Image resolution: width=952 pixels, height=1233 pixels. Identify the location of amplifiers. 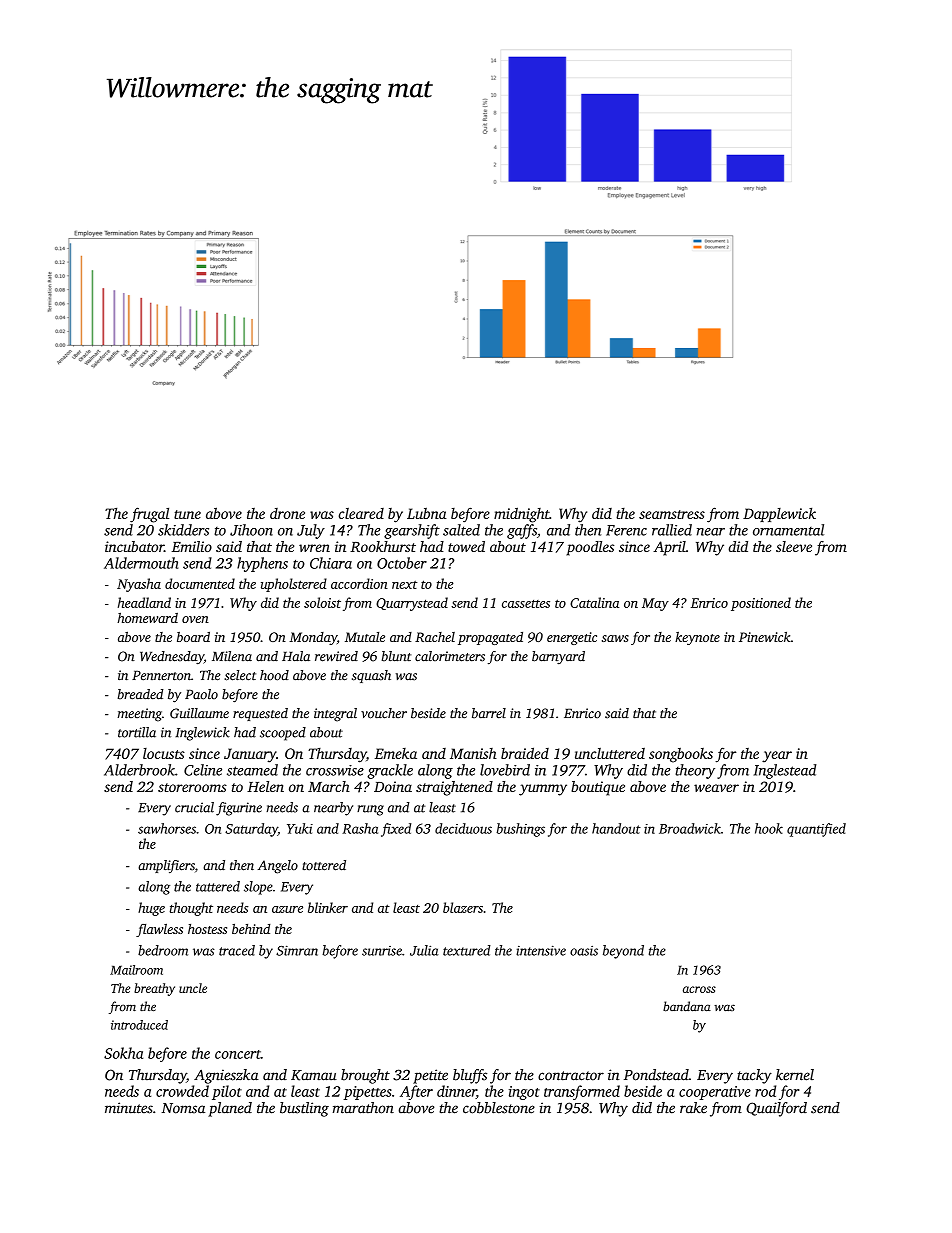
(166, 867).
